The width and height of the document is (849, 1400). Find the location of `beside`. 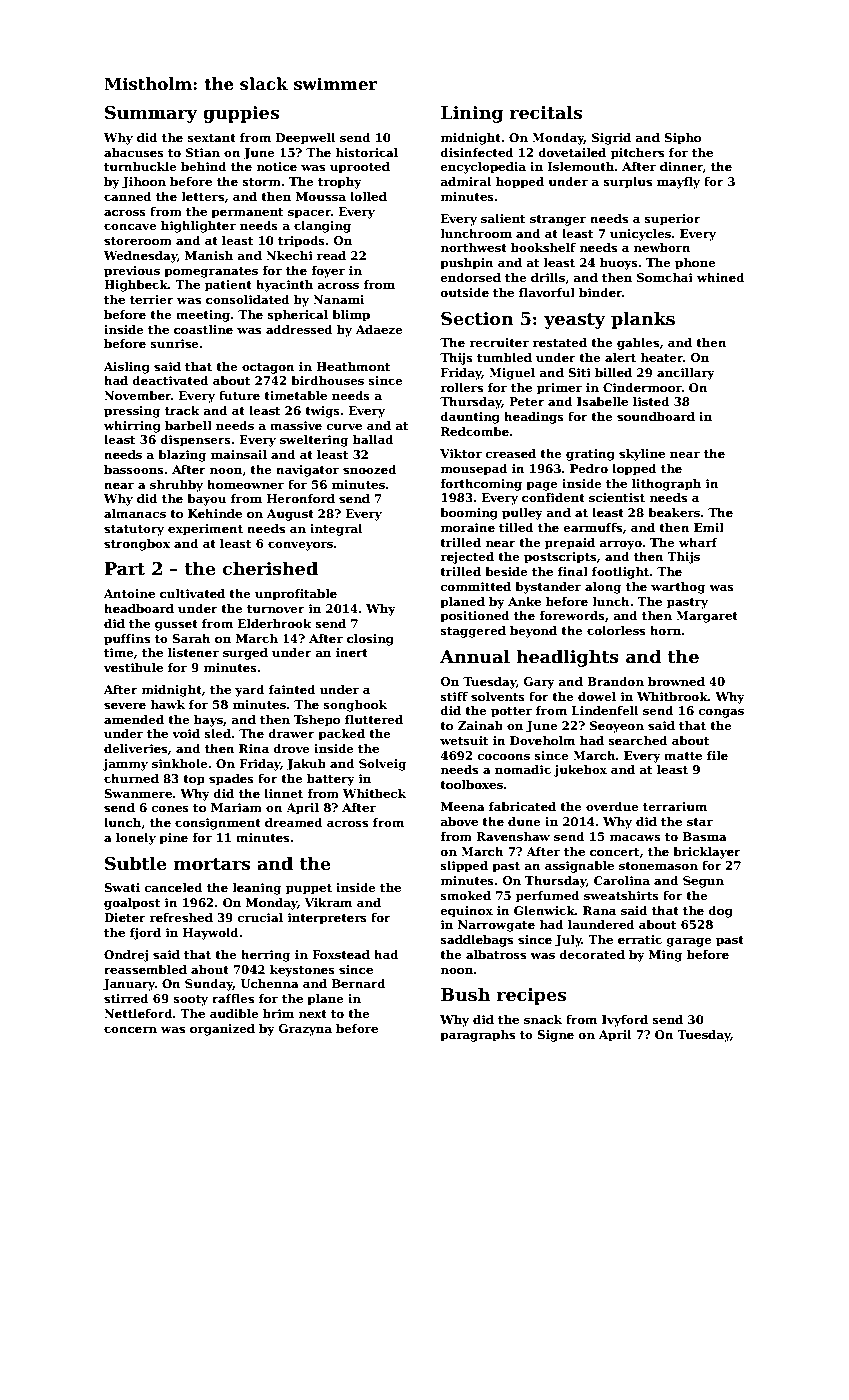

beside is located at coordinates (506, 571).
